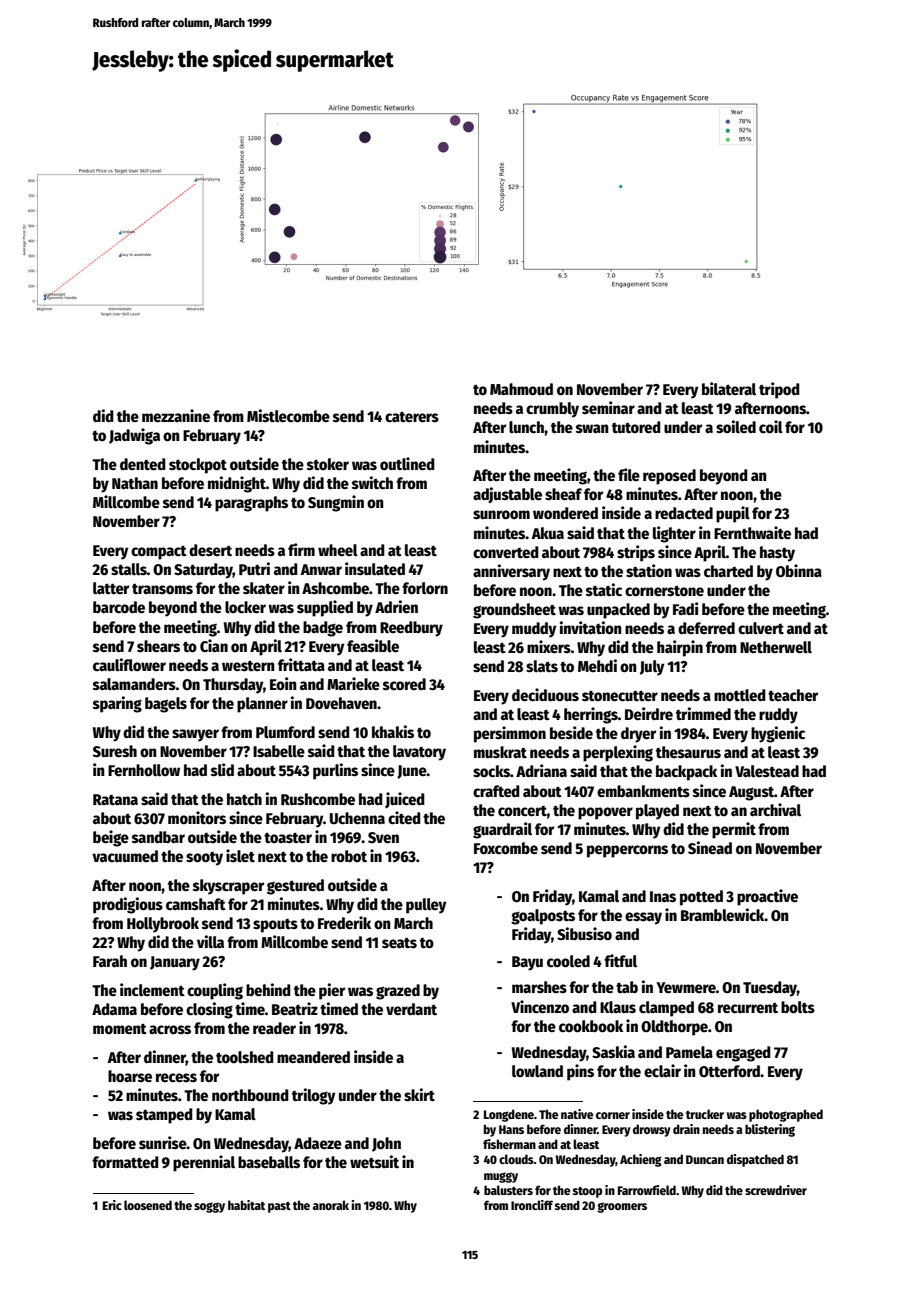  Describe the element at coordinates (170, 1030) in the image. I see `across` at that location.
